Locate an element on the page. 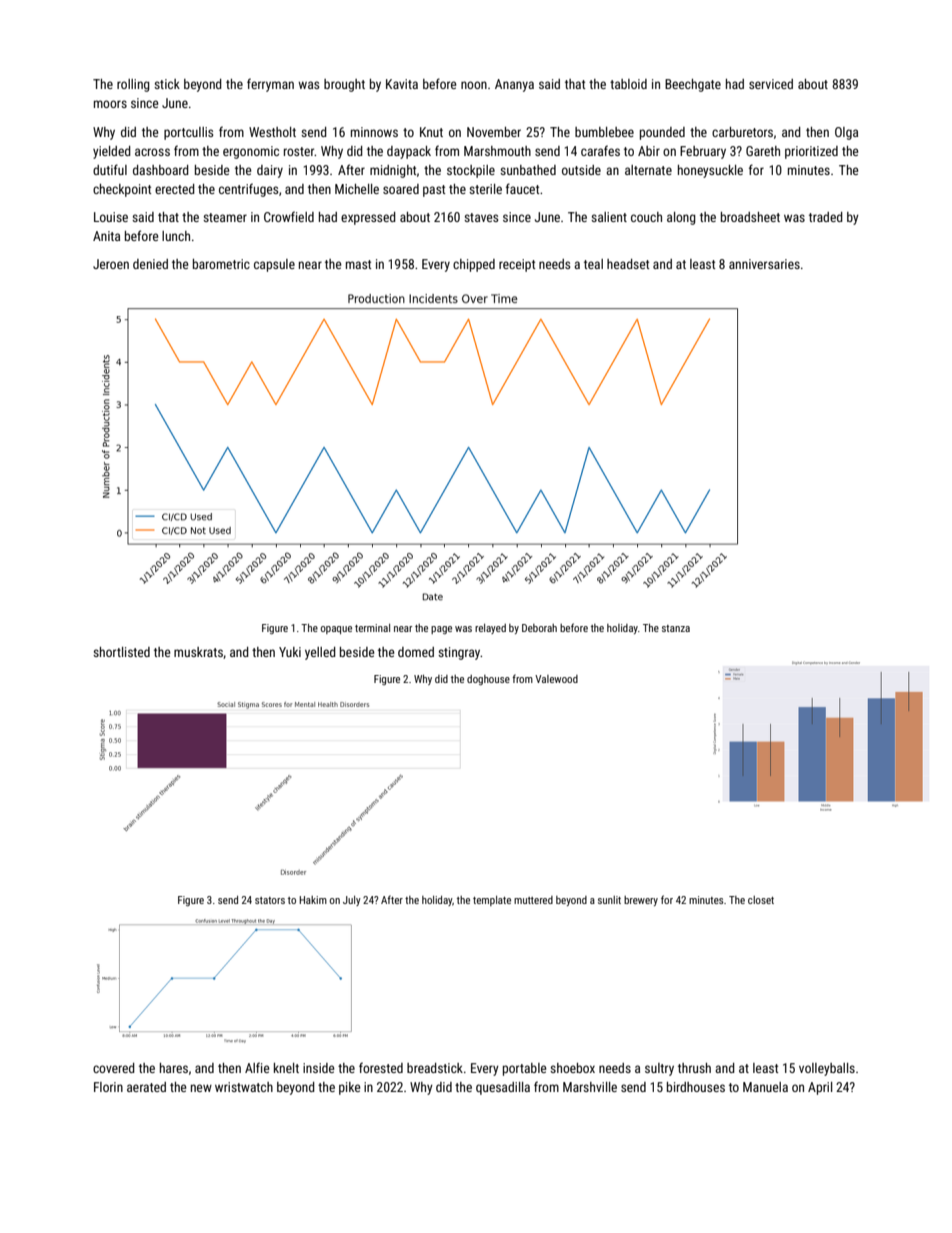  Deborah is located at coordinates (539, 628).
